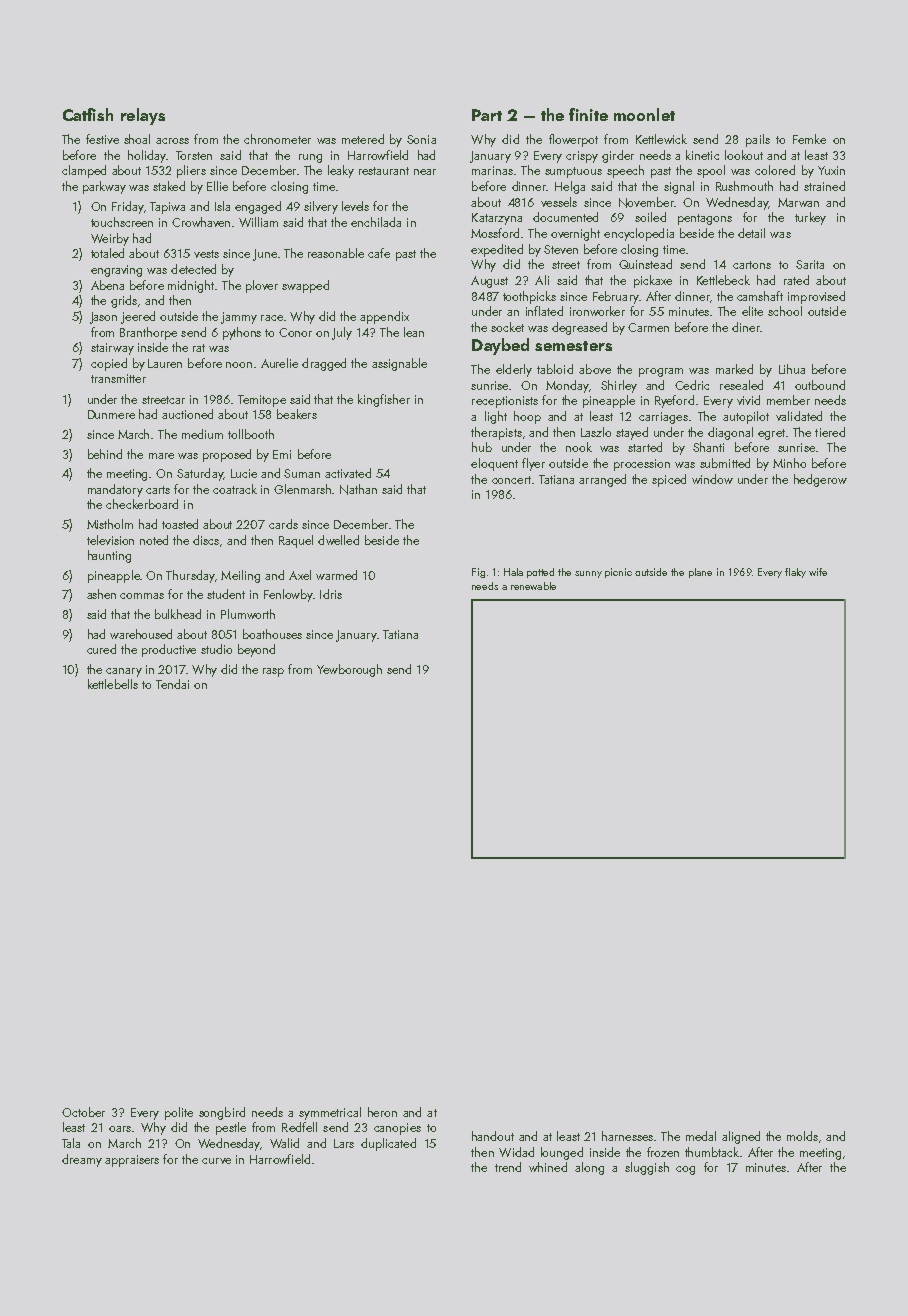 The image size is (908, 1316). I want to click on handout, so click(493, 1136).
